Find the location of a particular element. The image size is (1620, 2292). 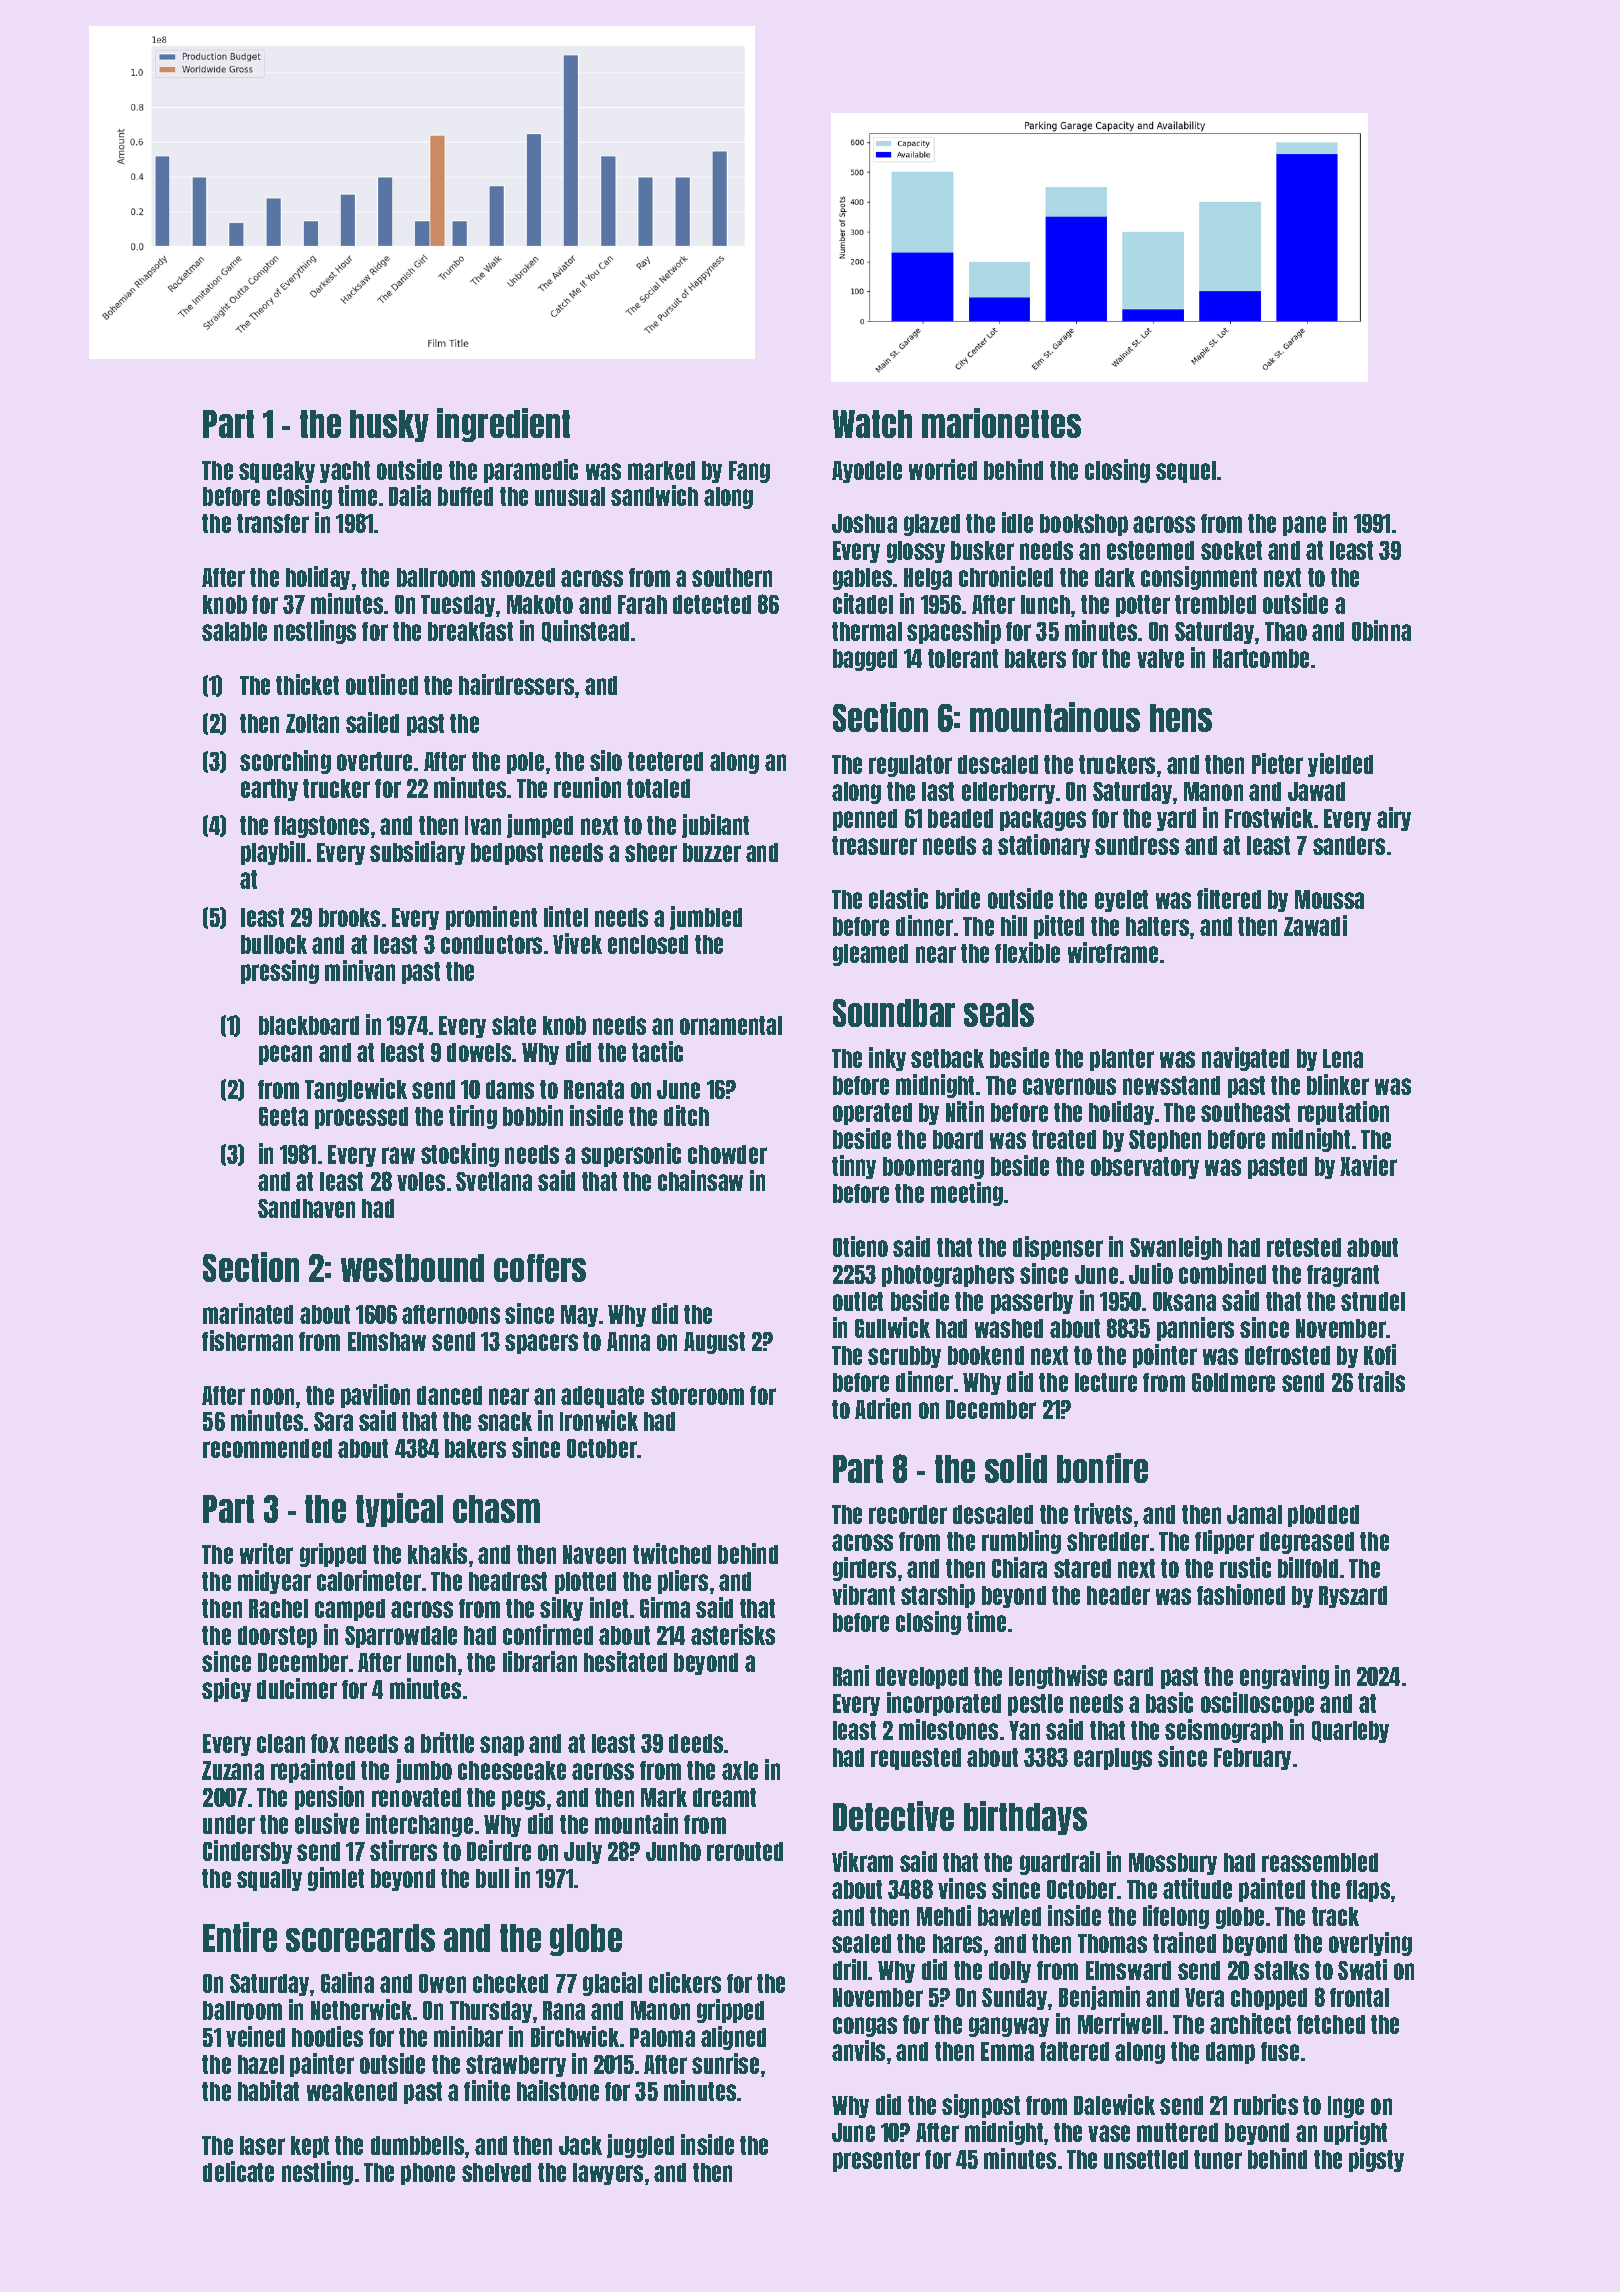

pane is located at coordinates (1304, 526).
